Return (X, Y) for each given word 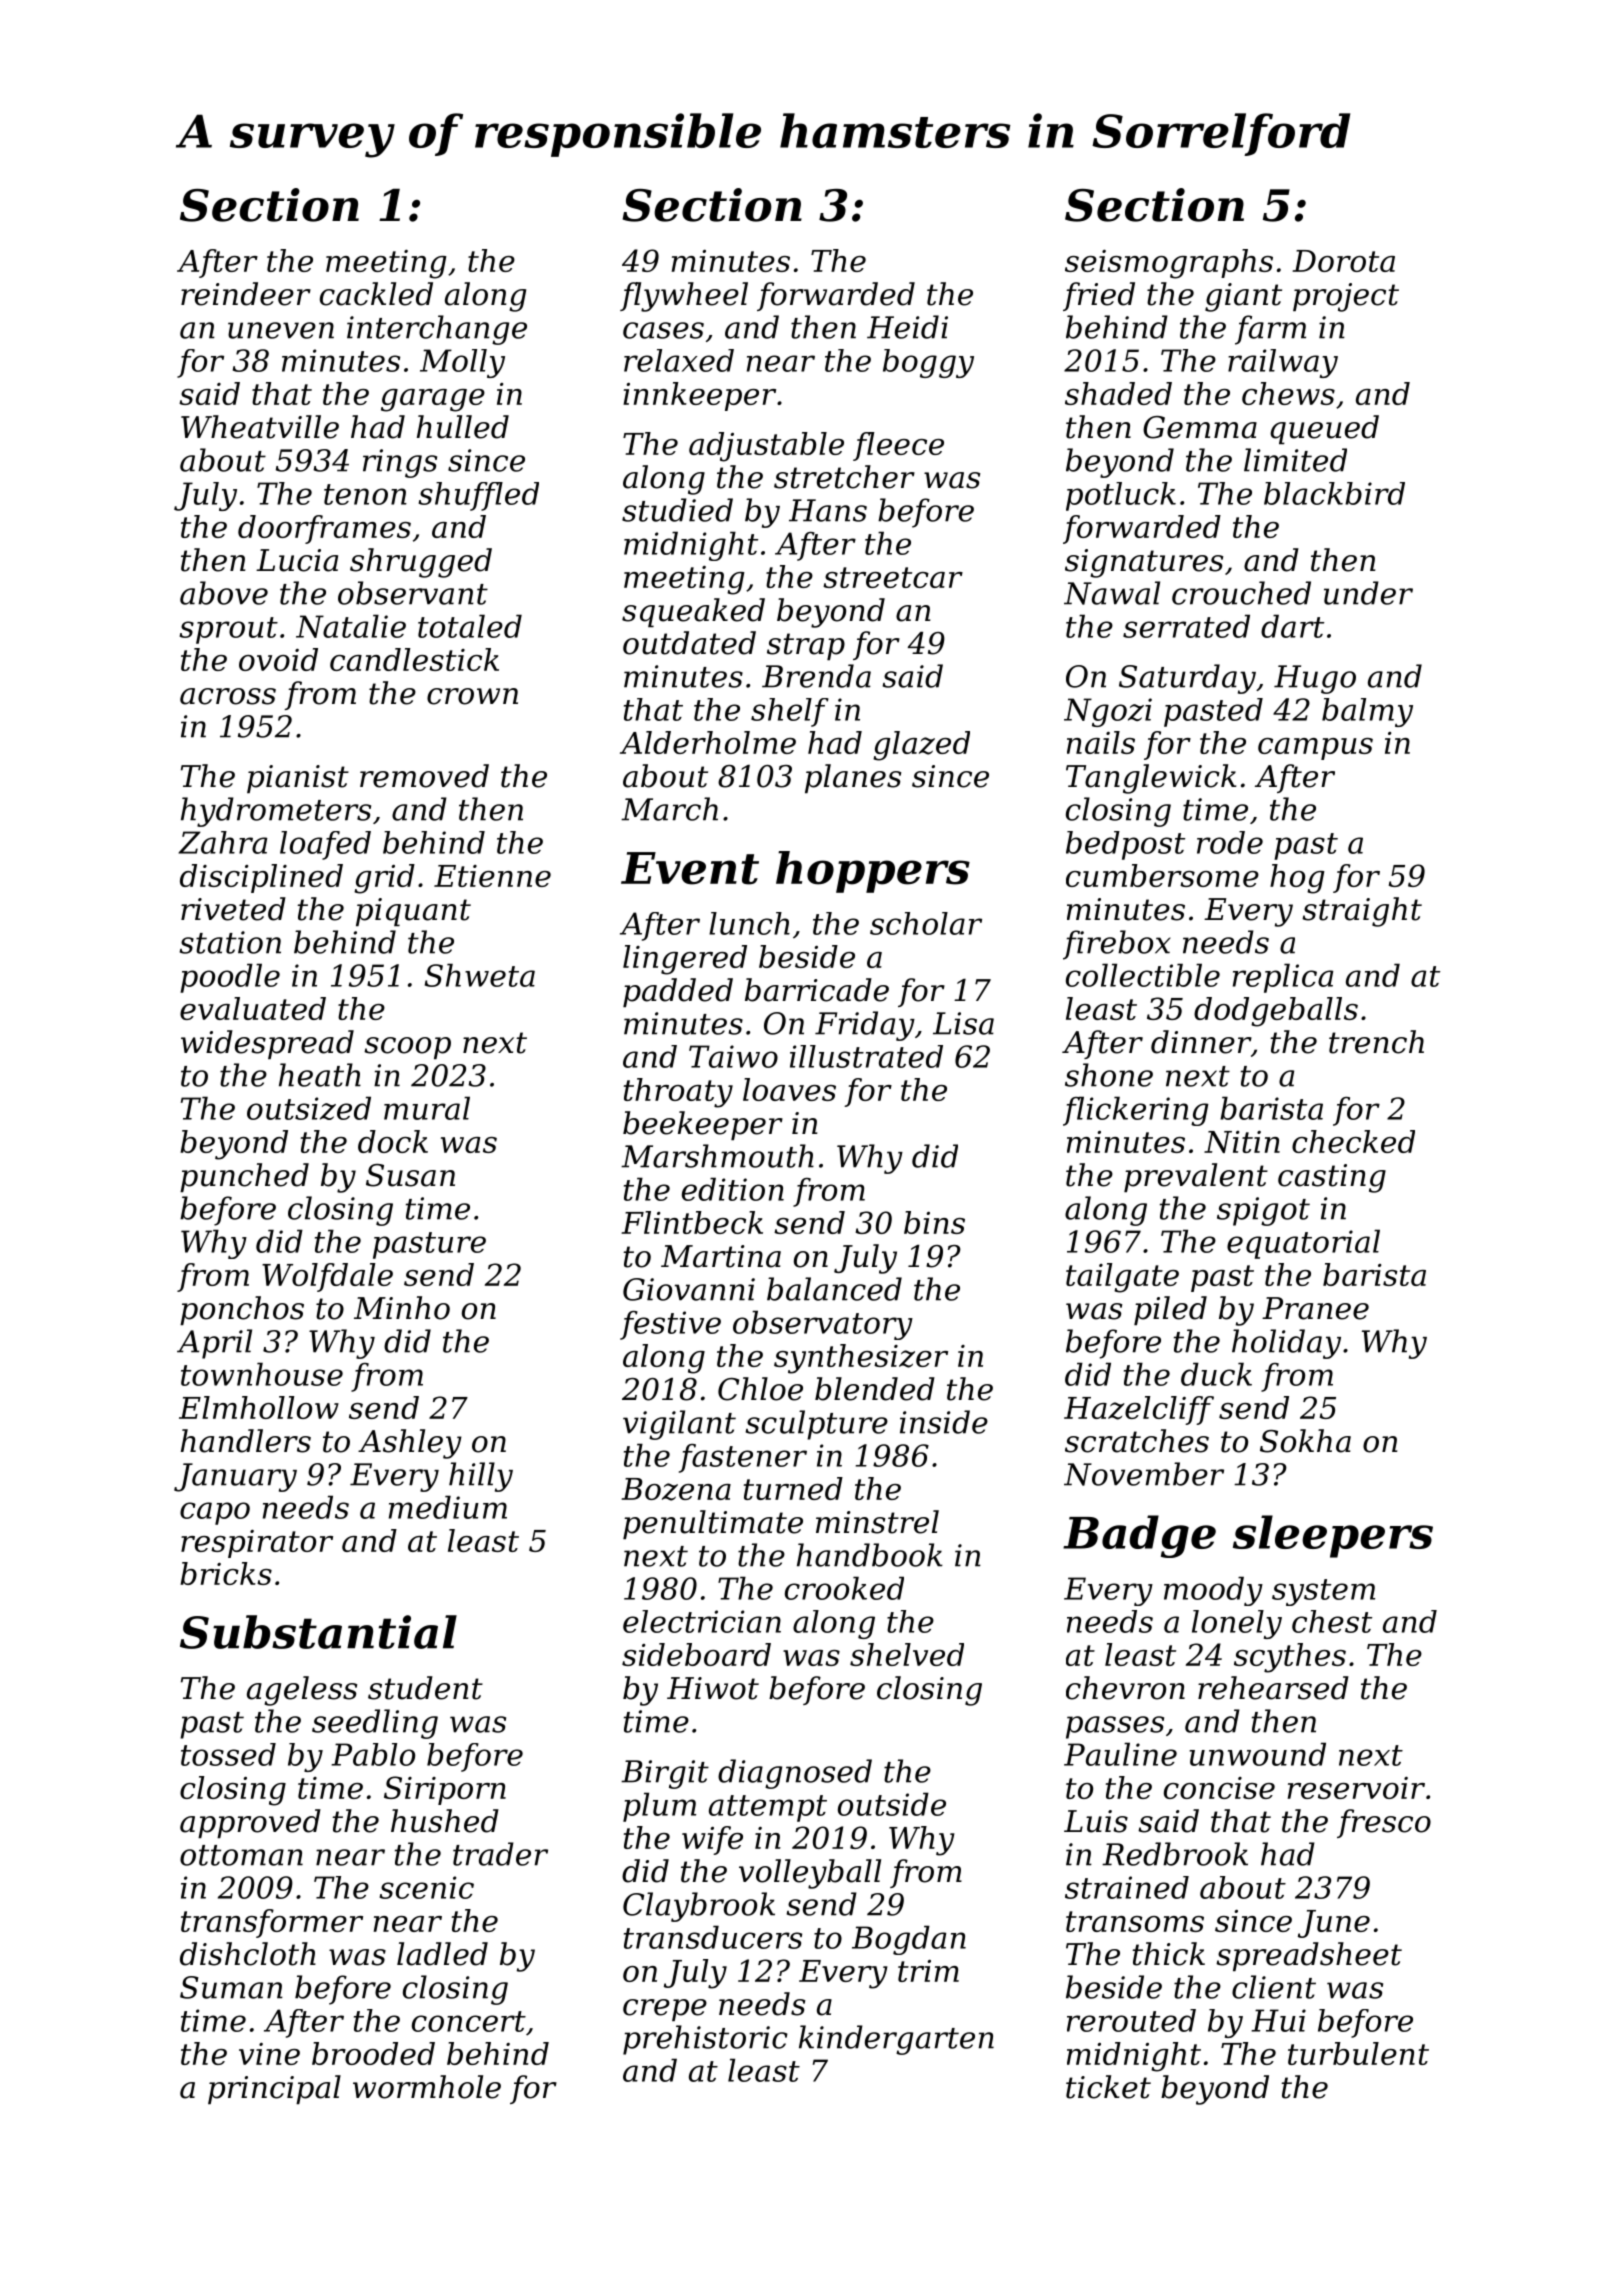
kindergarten (896, 2040)
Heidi (907, 327)
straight (1362, 912)
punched (244, 1177)
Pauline (1120, 1754)
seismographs (1169, 264)
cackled (376, 294)
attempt (768, 1808)
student (425, 1688)
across (228, 696)
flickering (1136, 1111)
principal (274, 2089)
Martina (721, 1256)
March (669, 809)
